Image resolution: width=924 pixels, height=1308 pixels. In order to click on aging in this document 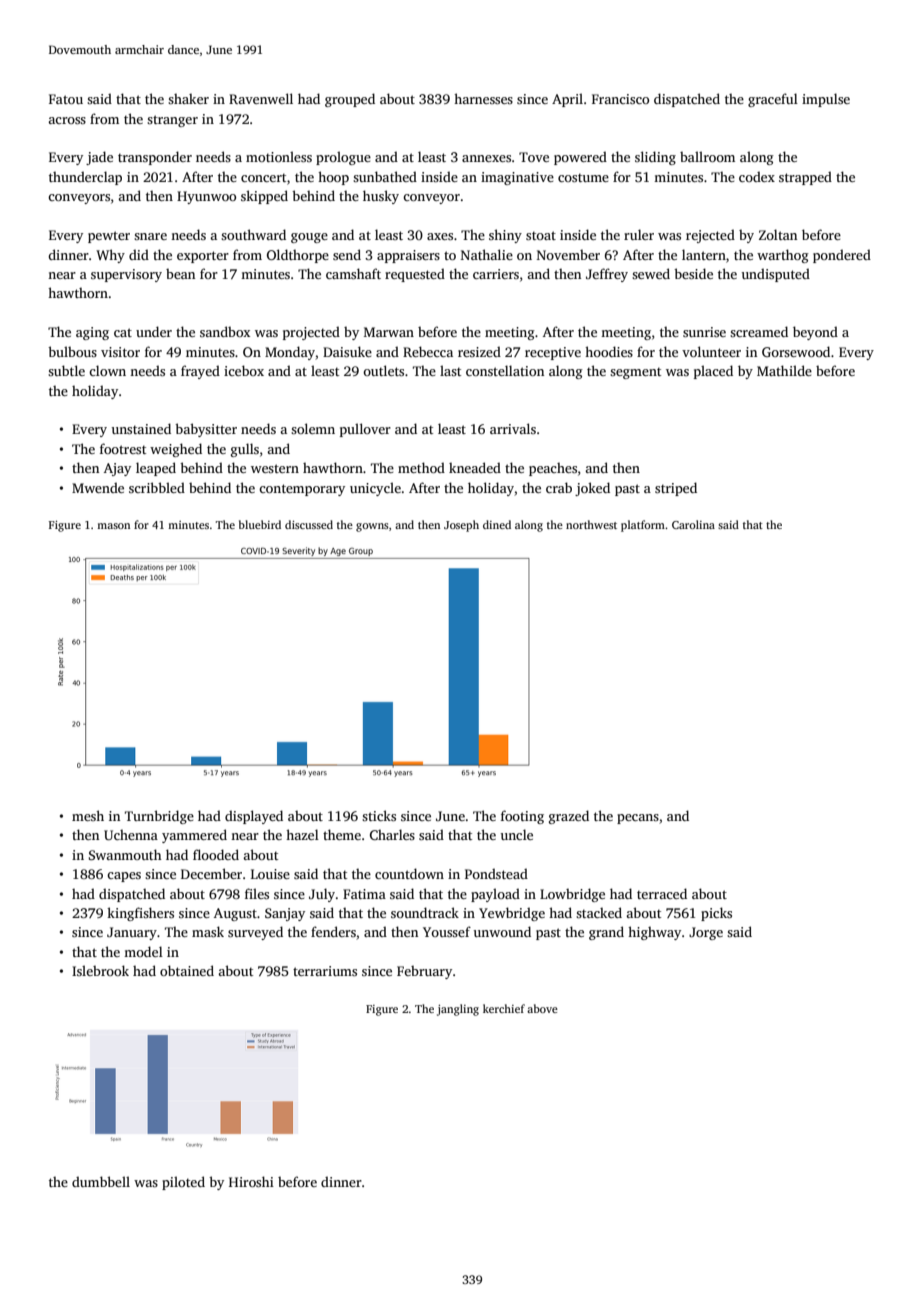, I will do `click(92, 333)`.
